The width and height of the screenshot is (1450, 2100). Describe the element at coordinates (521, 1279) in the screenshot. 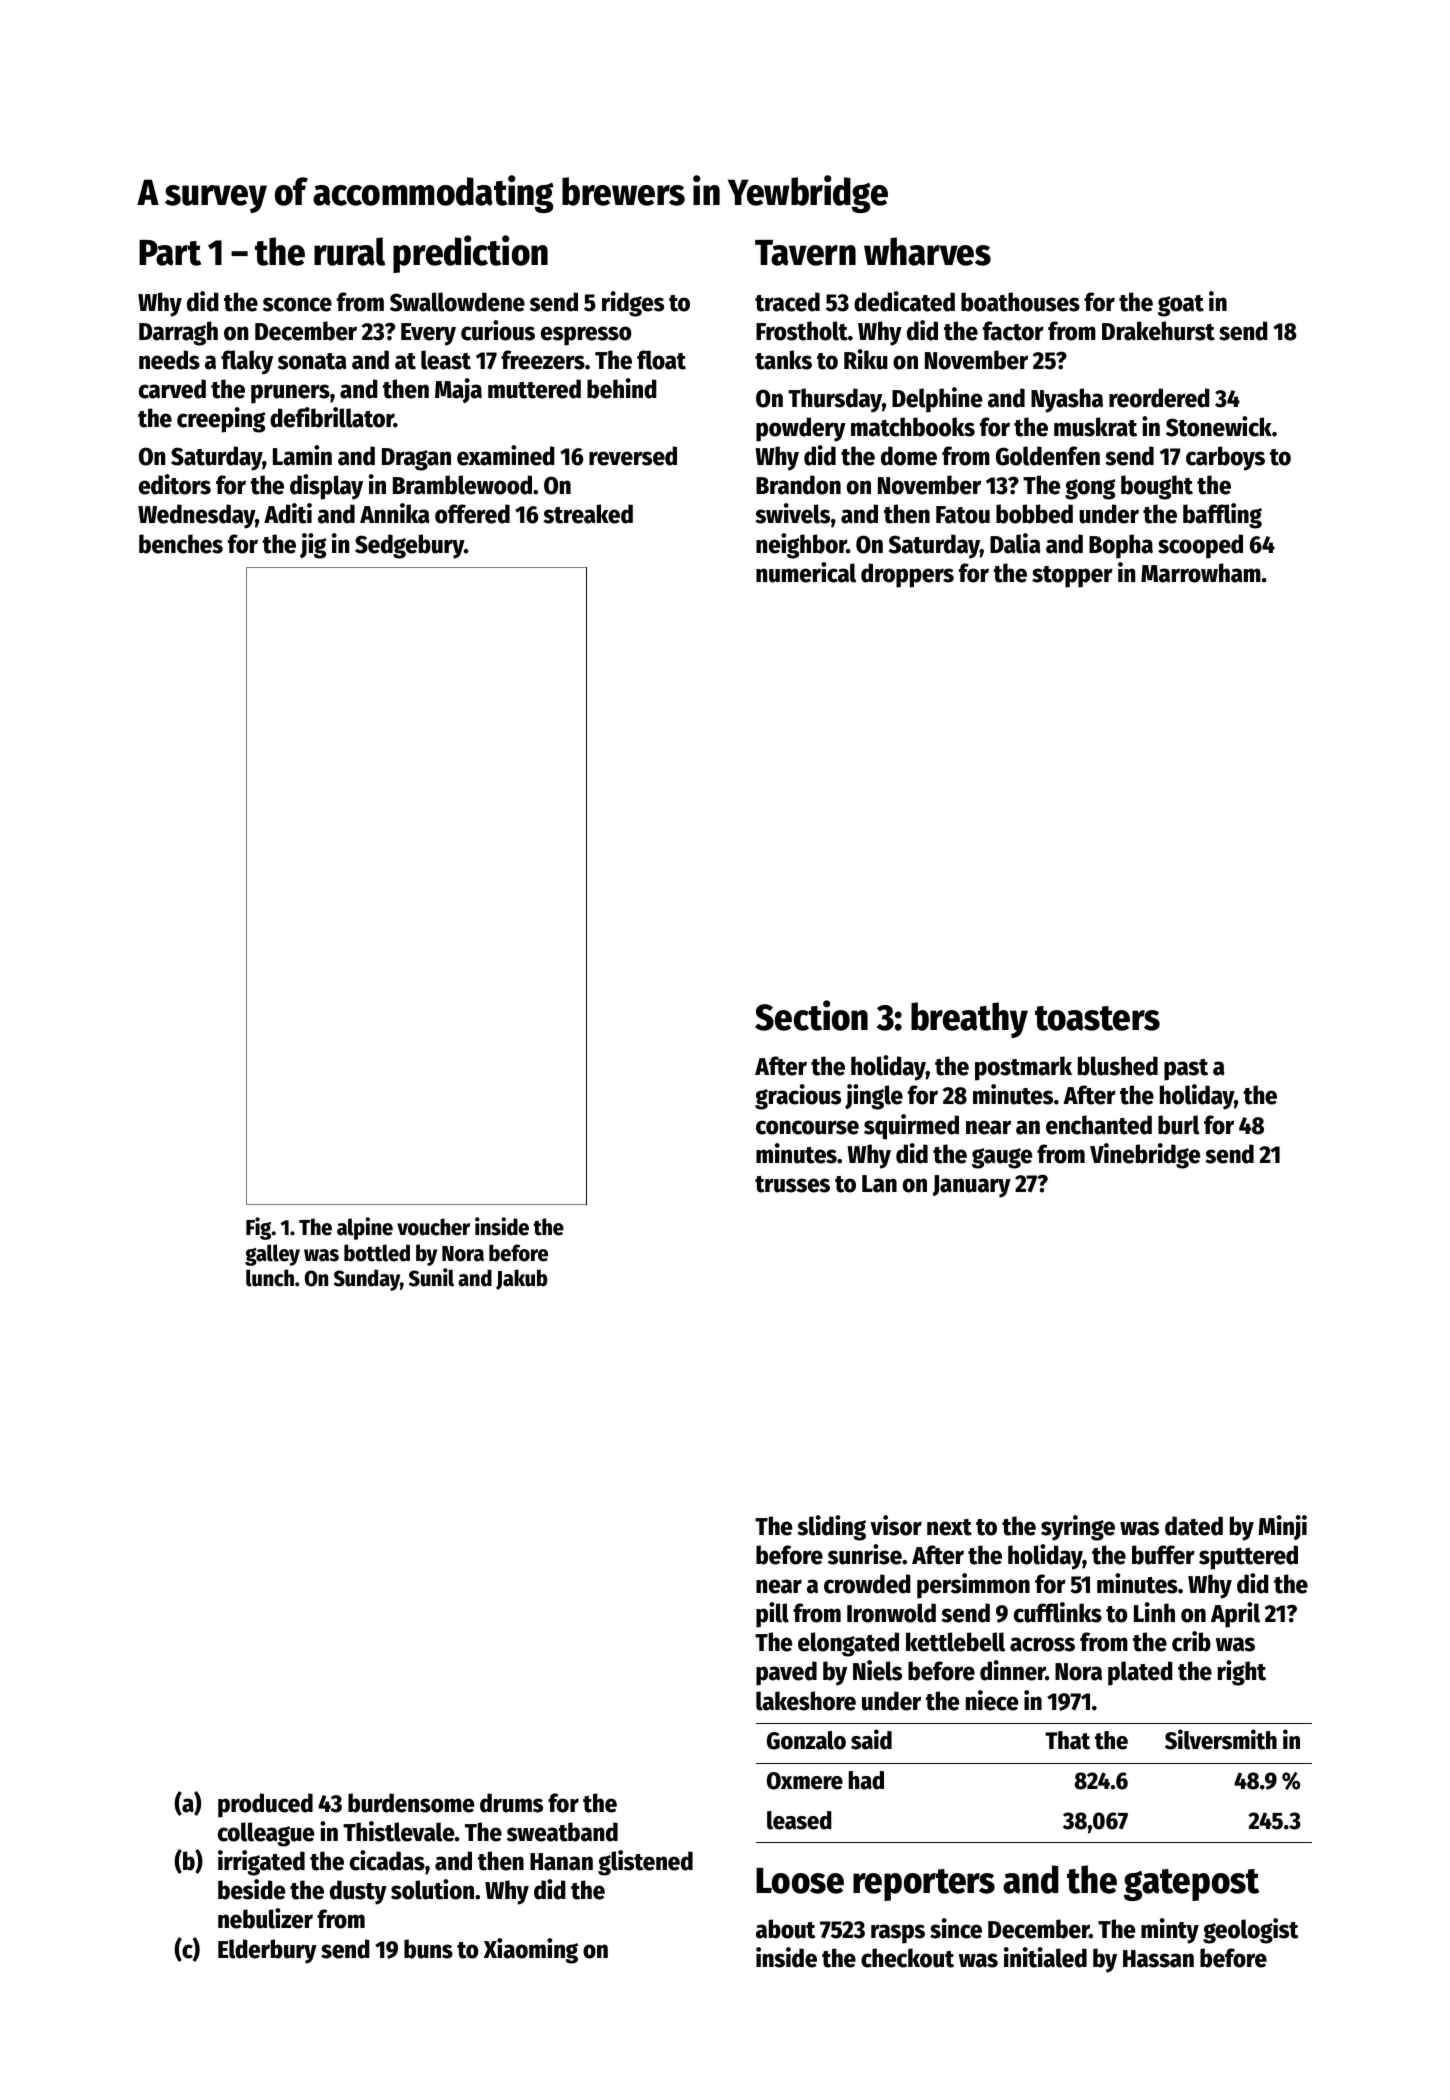

I see `Jakub` at that location.
